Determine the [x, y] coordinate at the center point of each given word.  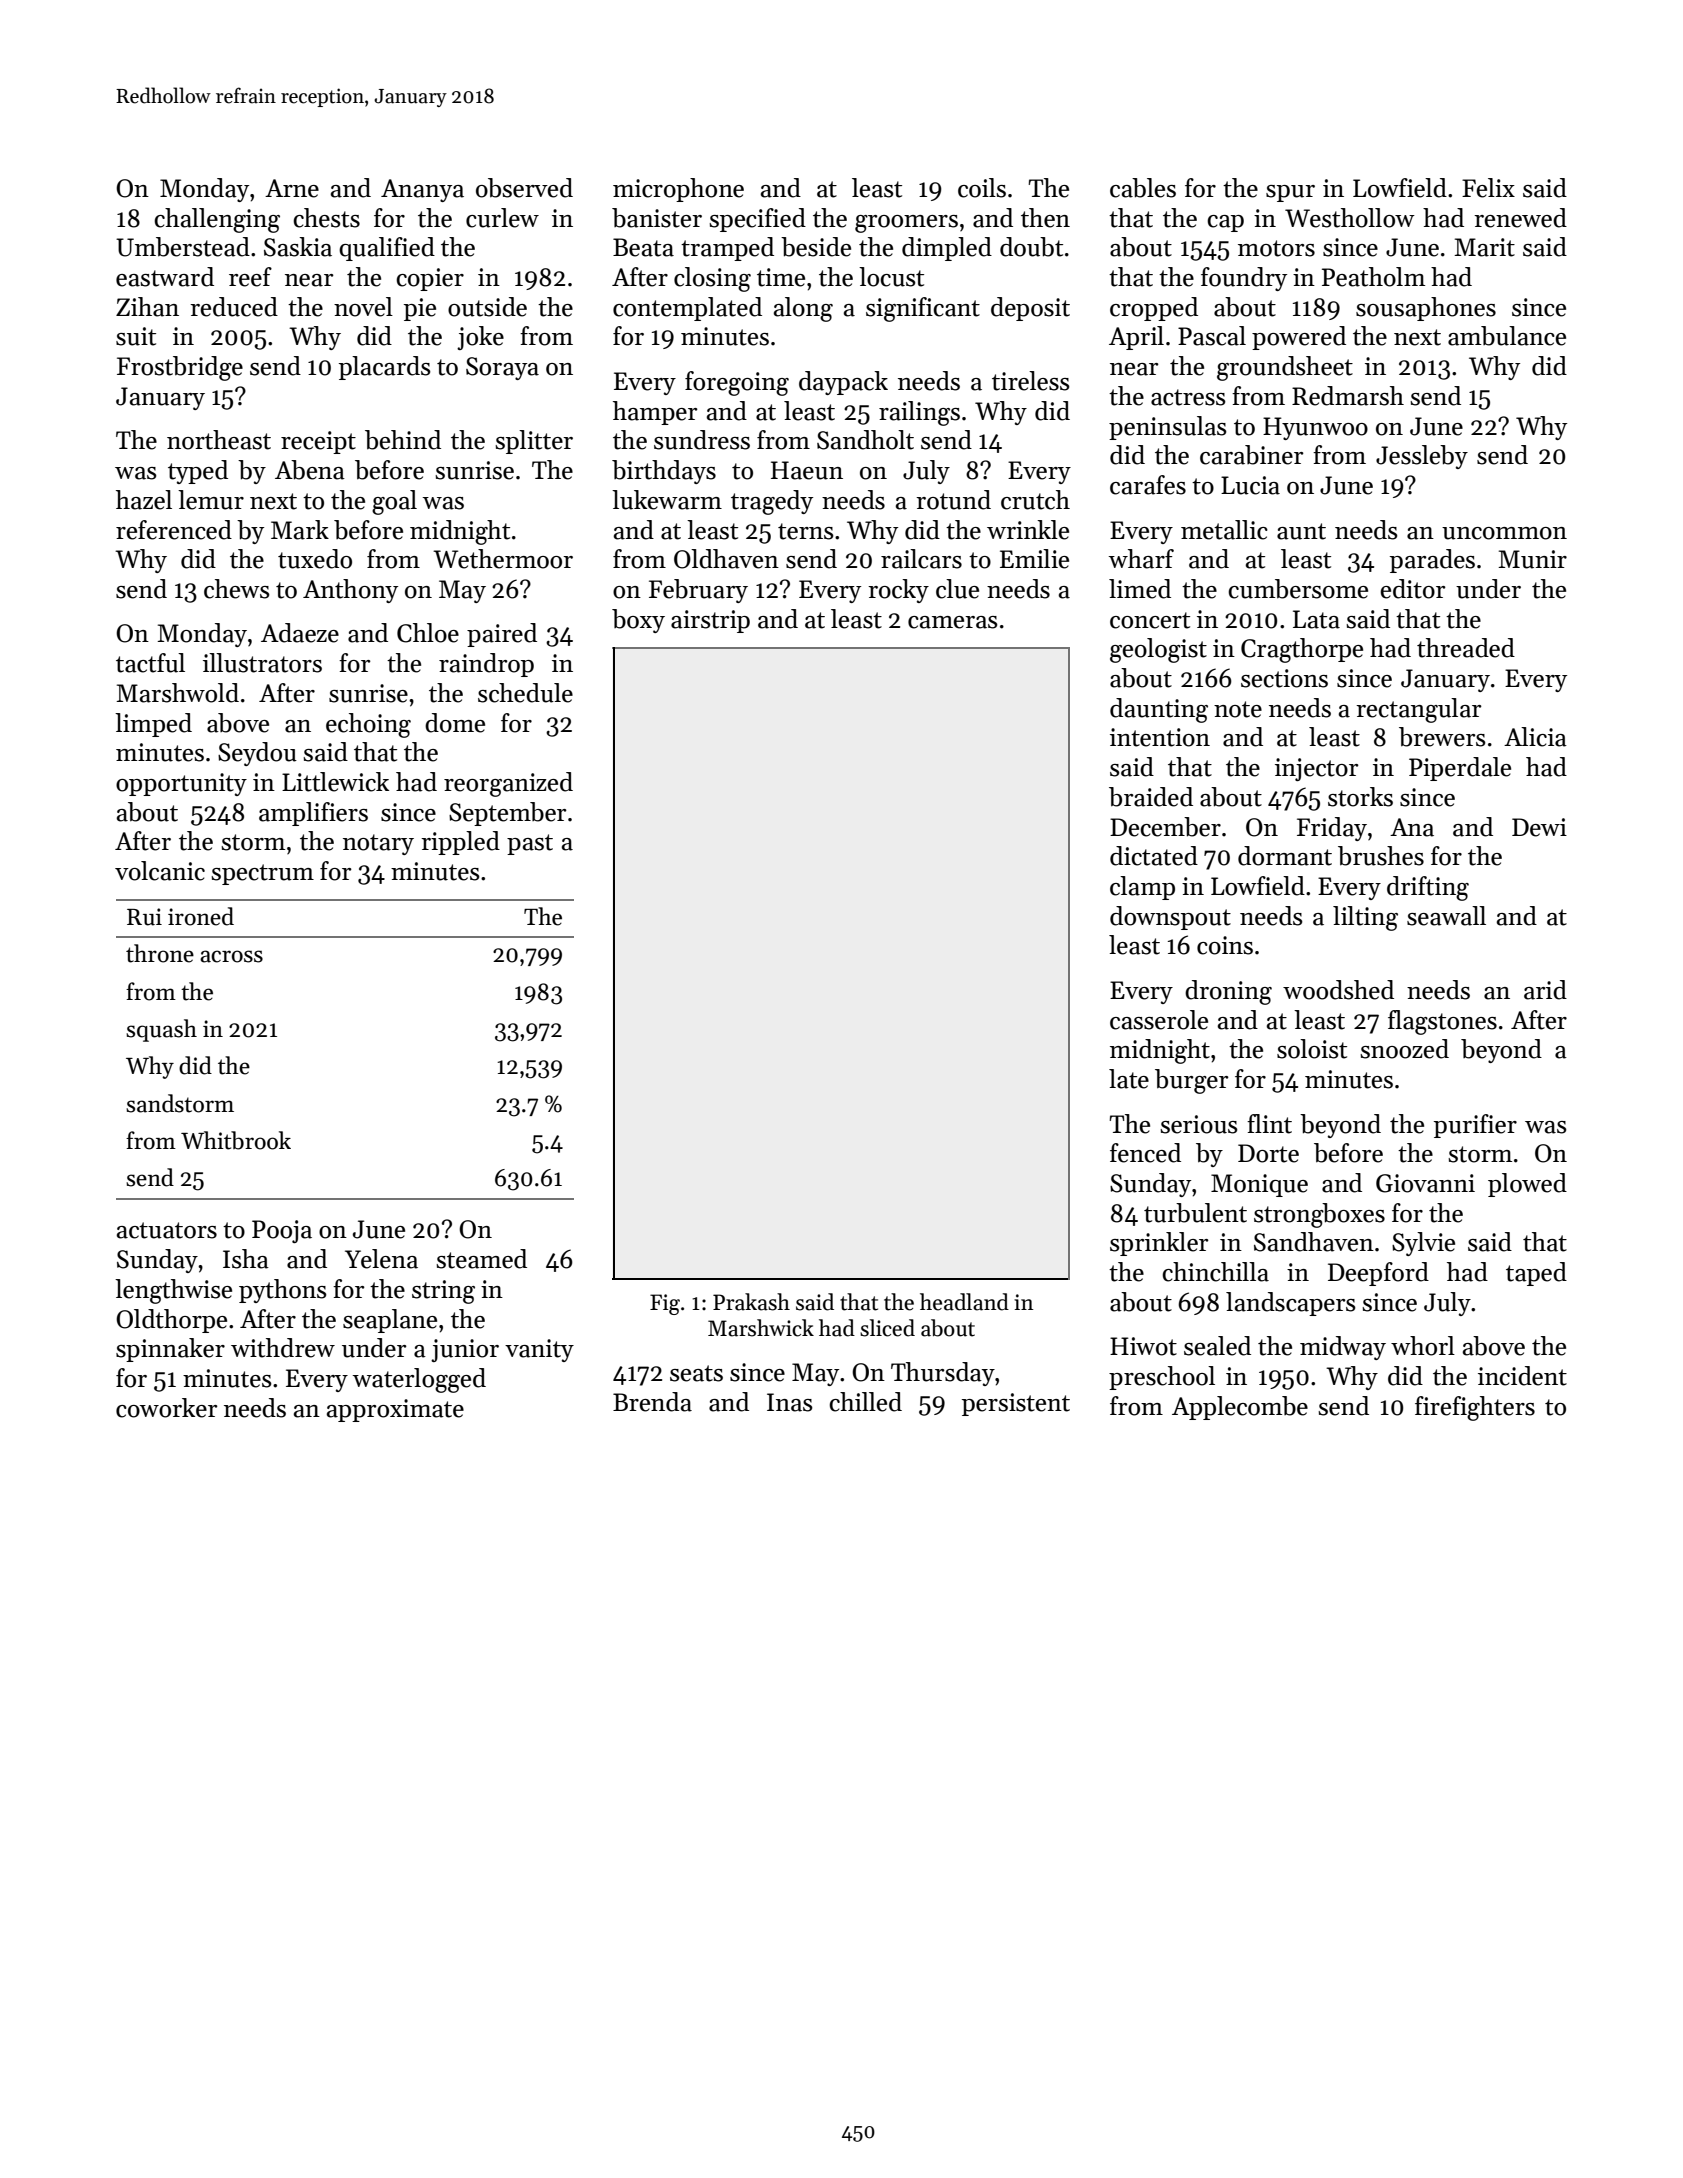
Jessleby [1422, 457]
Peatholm [1373, 277]
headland [964, 1302]
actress [1188, 397]
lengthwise [173, 1291]
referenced [174, 530]
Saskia [298, 247]
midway [1343, 1348]
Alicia [1535, 737]
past [530, 844]
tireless [1031, 381]
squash [161, 1030]
